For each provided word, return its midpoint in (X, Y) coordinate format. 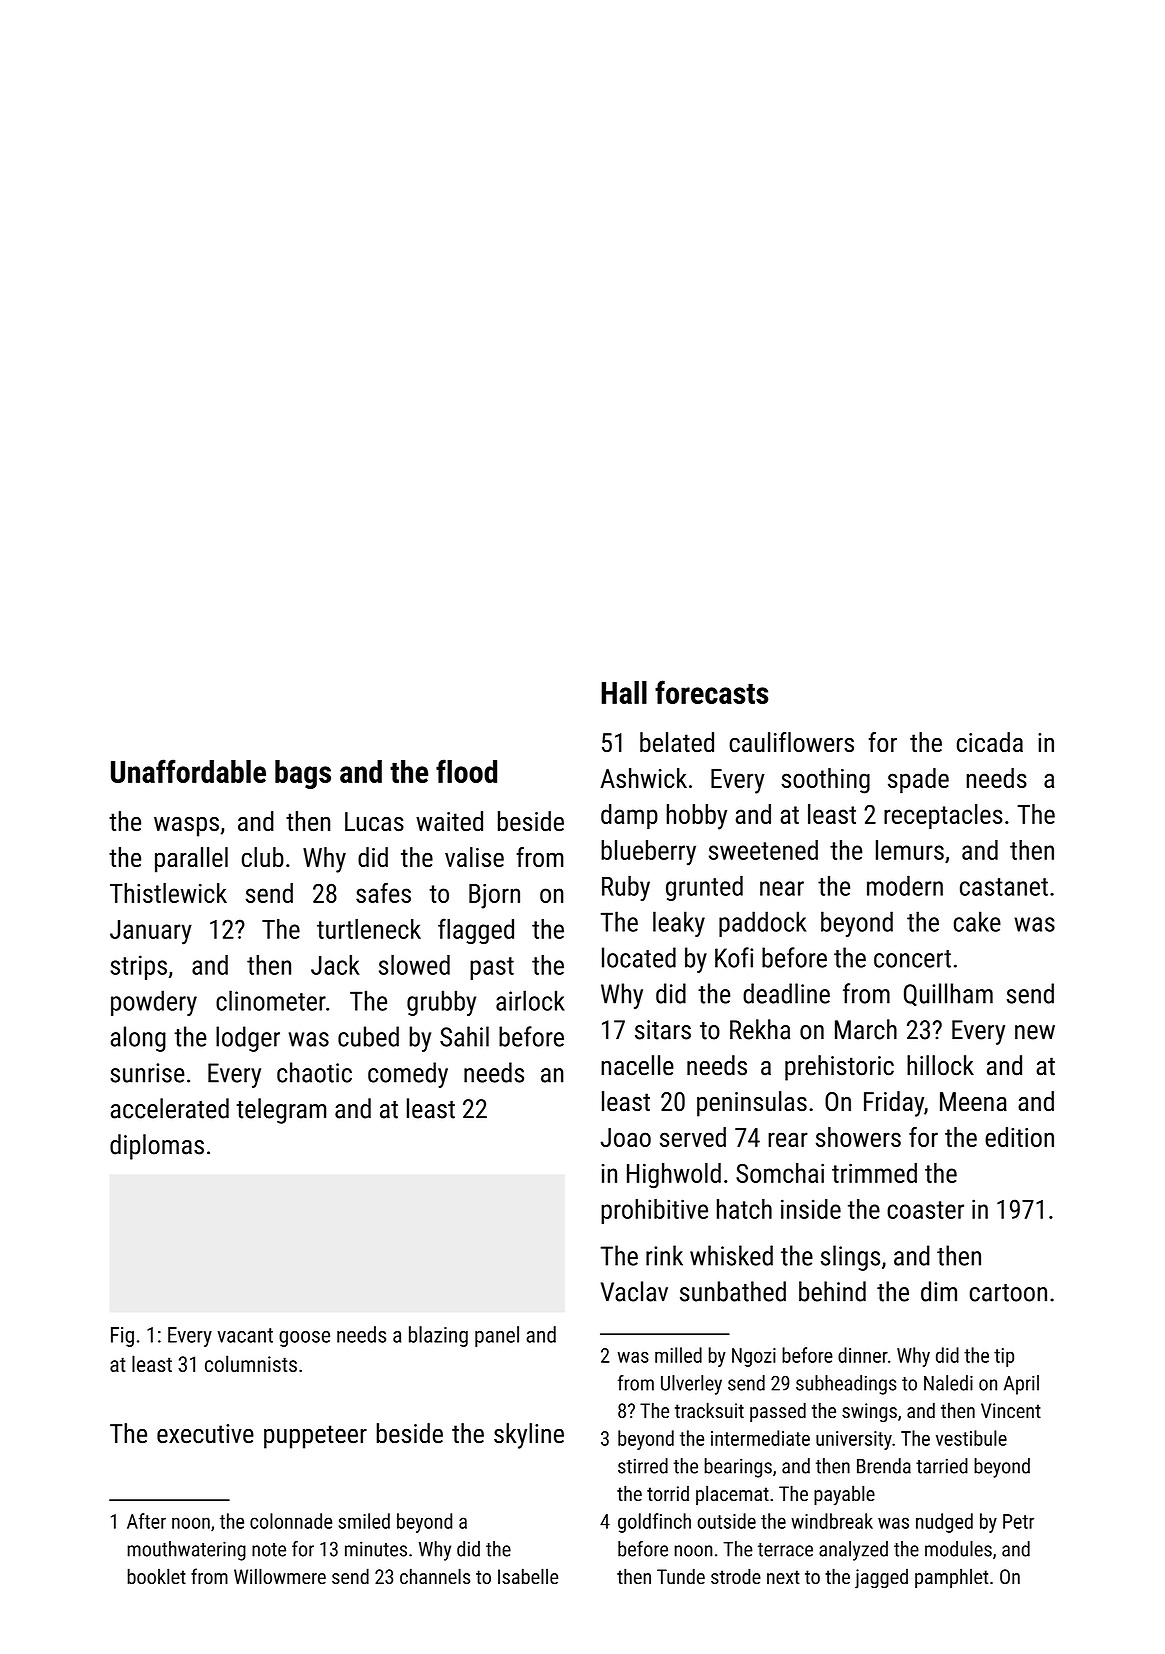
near (782, 888)
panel (497, 1336)
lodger (248, 1039)
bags (303, 774)
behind (832, 1291)
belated (677, 742)
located (639, 957)
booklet (156, 1576)
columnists (251, 1363)
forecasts (711, 692)
